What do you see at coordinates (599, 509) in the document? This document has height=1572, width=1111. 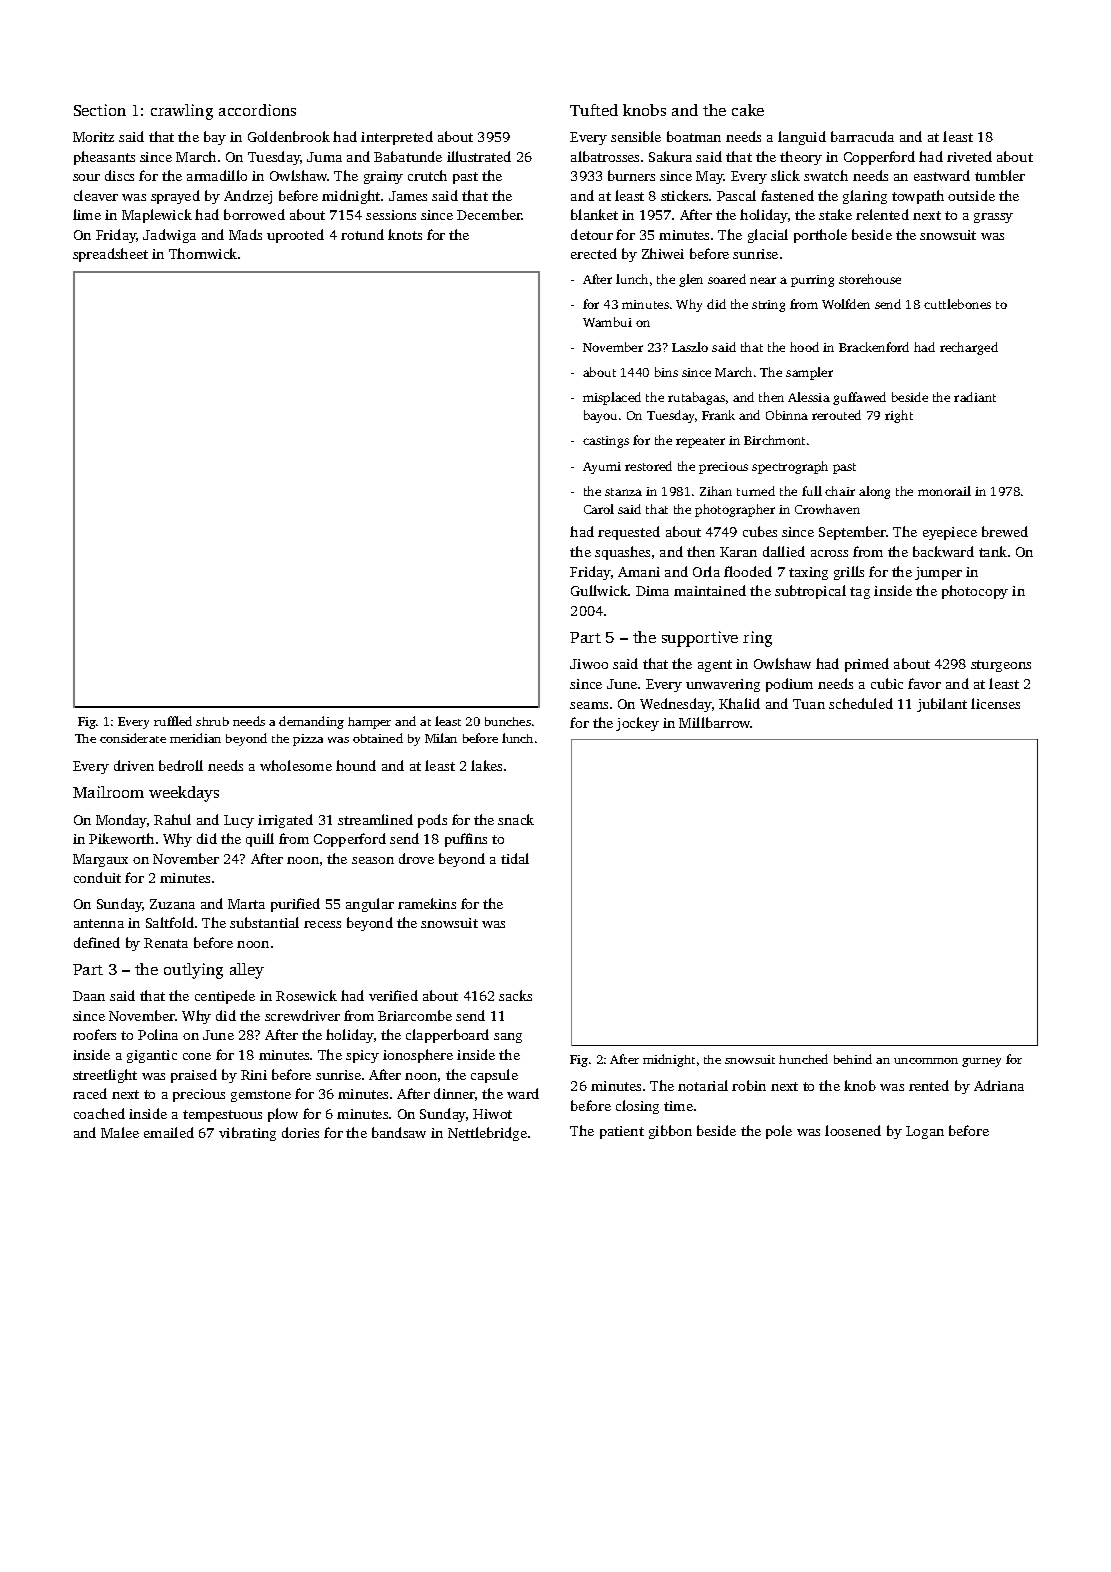 I see `Carol` at bounding box center [599, 509].
